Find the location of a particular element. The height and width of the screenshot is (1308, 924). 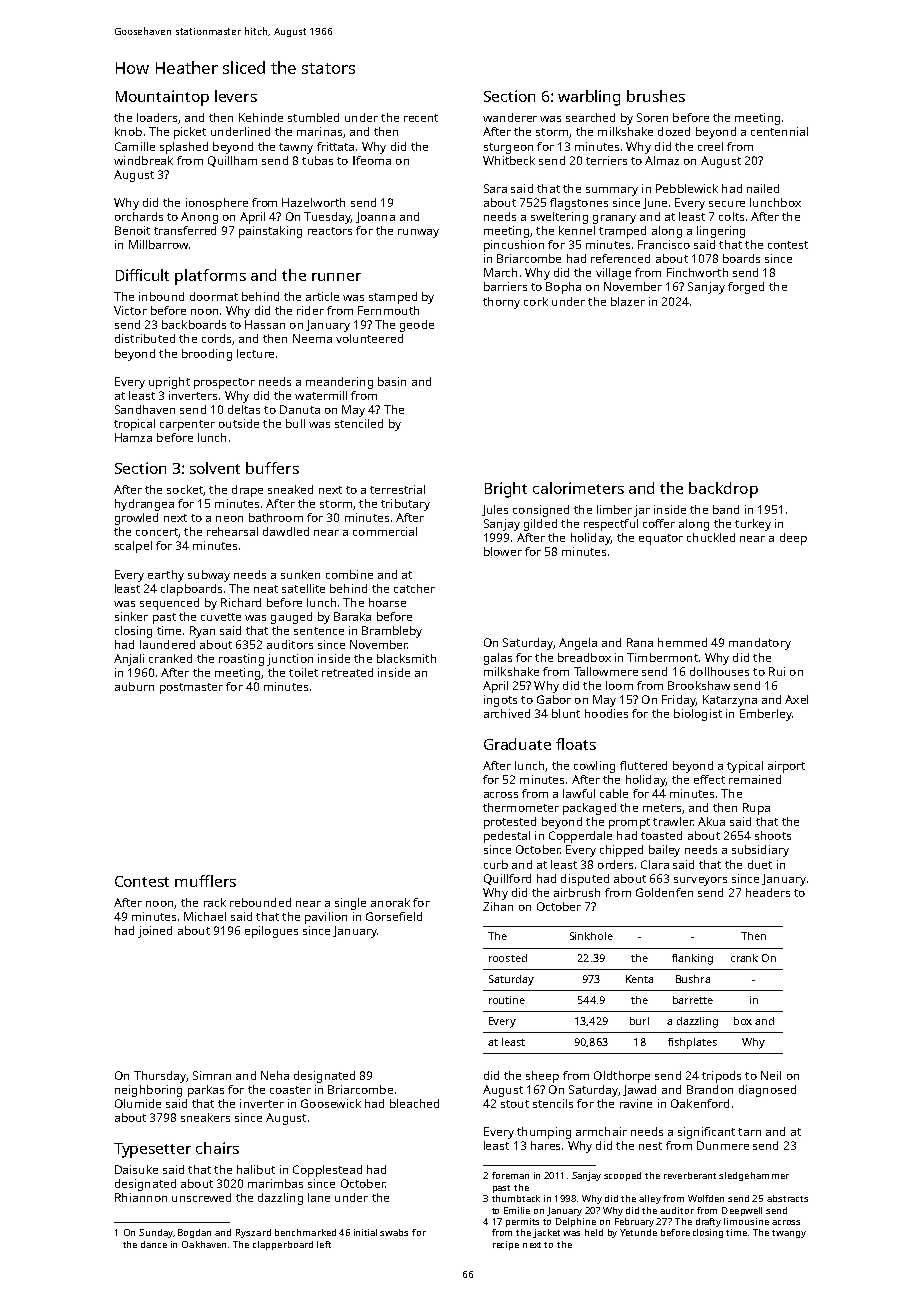

runway is located at coordinates (418, 233).
